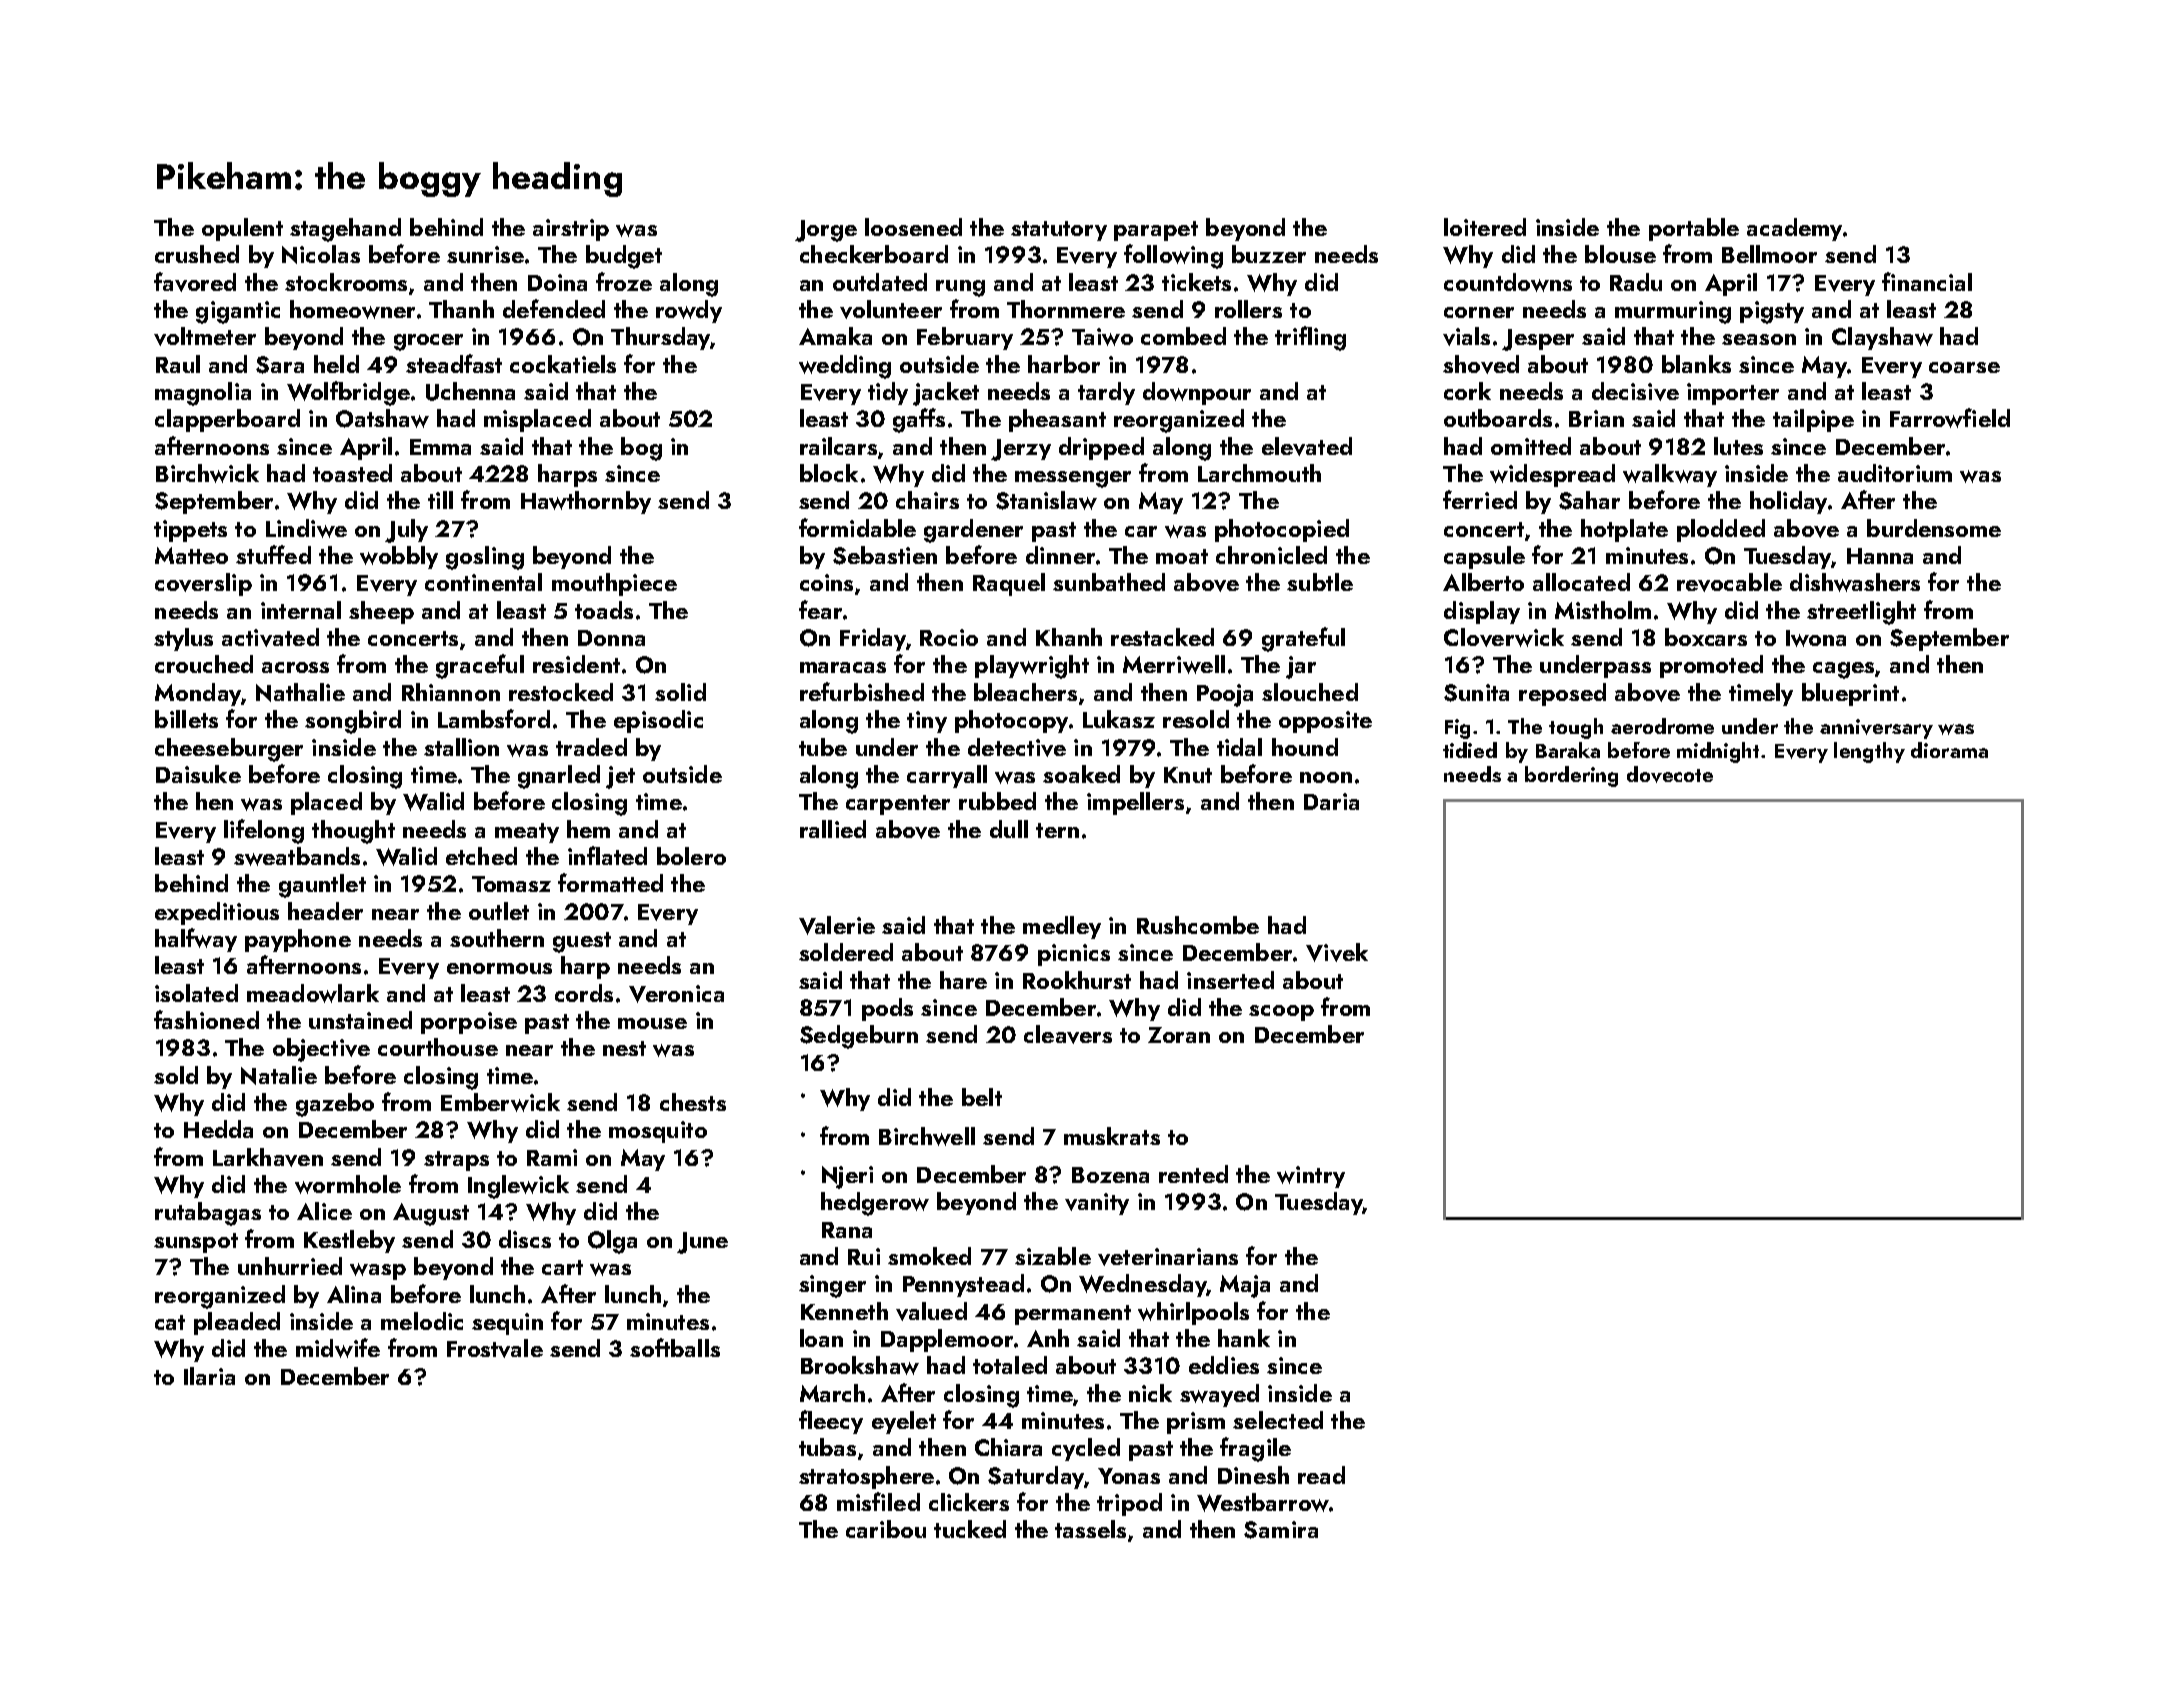 This screenshot has height=1683, width=2178. I want to click on opulent, so click(242, 229).
